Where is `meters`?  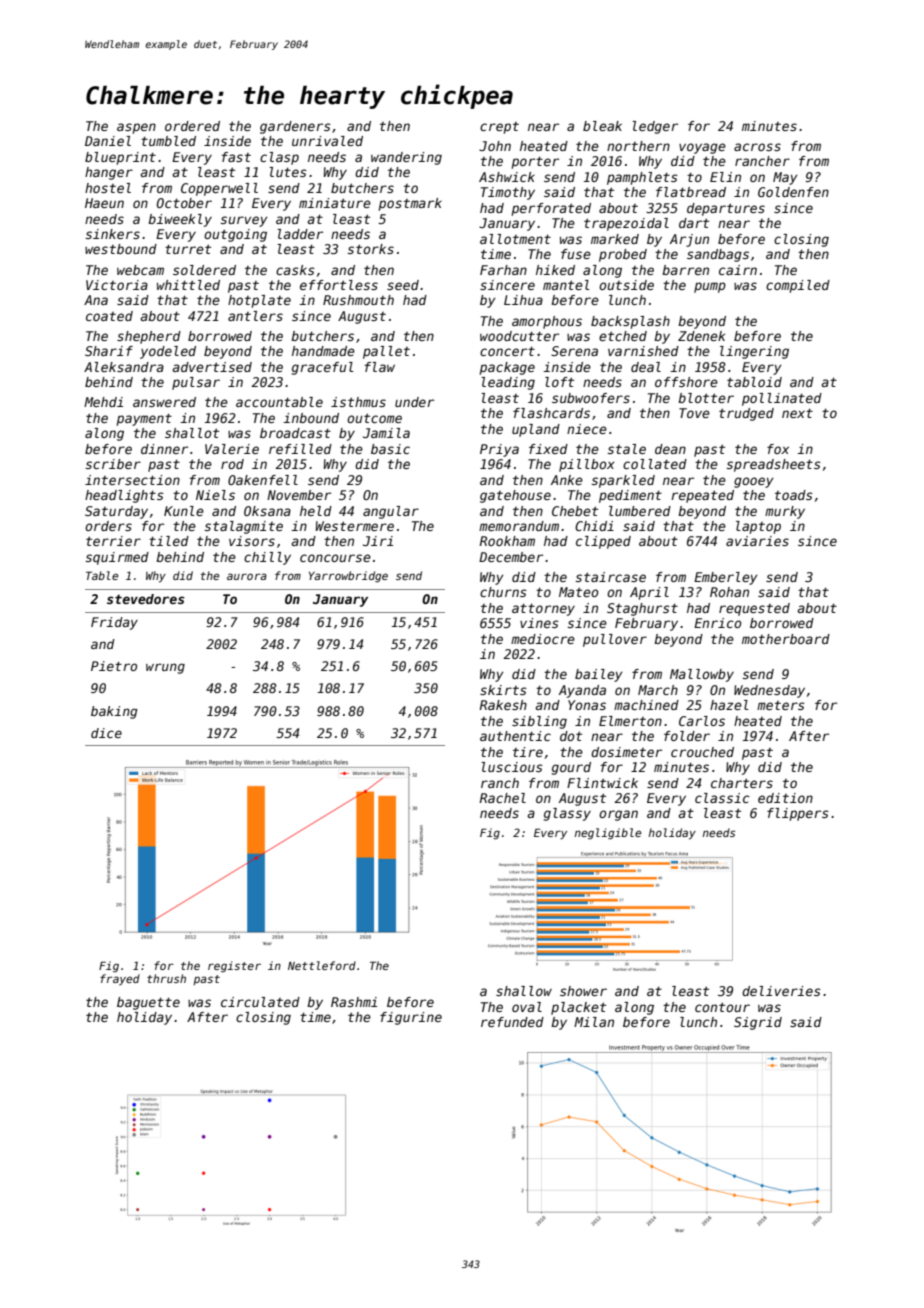
meters is located at coordinates (781, 705).
